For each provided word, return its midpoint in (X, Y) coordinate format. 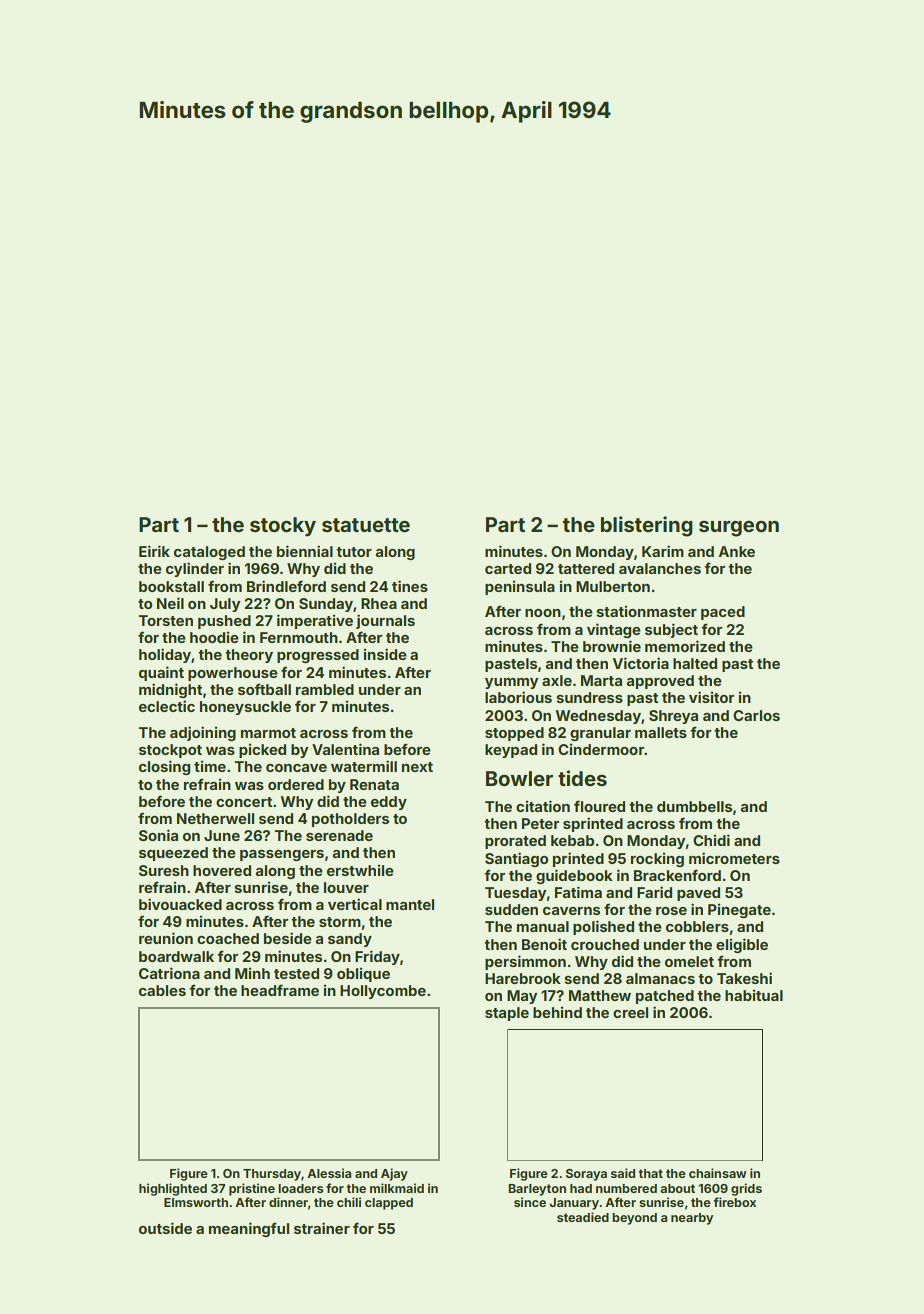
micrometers (734, 858)
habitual (754, 995)
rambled (325, 689)
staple (507, 1014)
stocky (283, 526)
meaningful (249, 1229)
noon (543, 613)
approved (660, 682)
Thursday (272, 1175)
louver (346, 887)
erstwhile (360, 870)
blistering (647, 526)
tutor (354, 552)
